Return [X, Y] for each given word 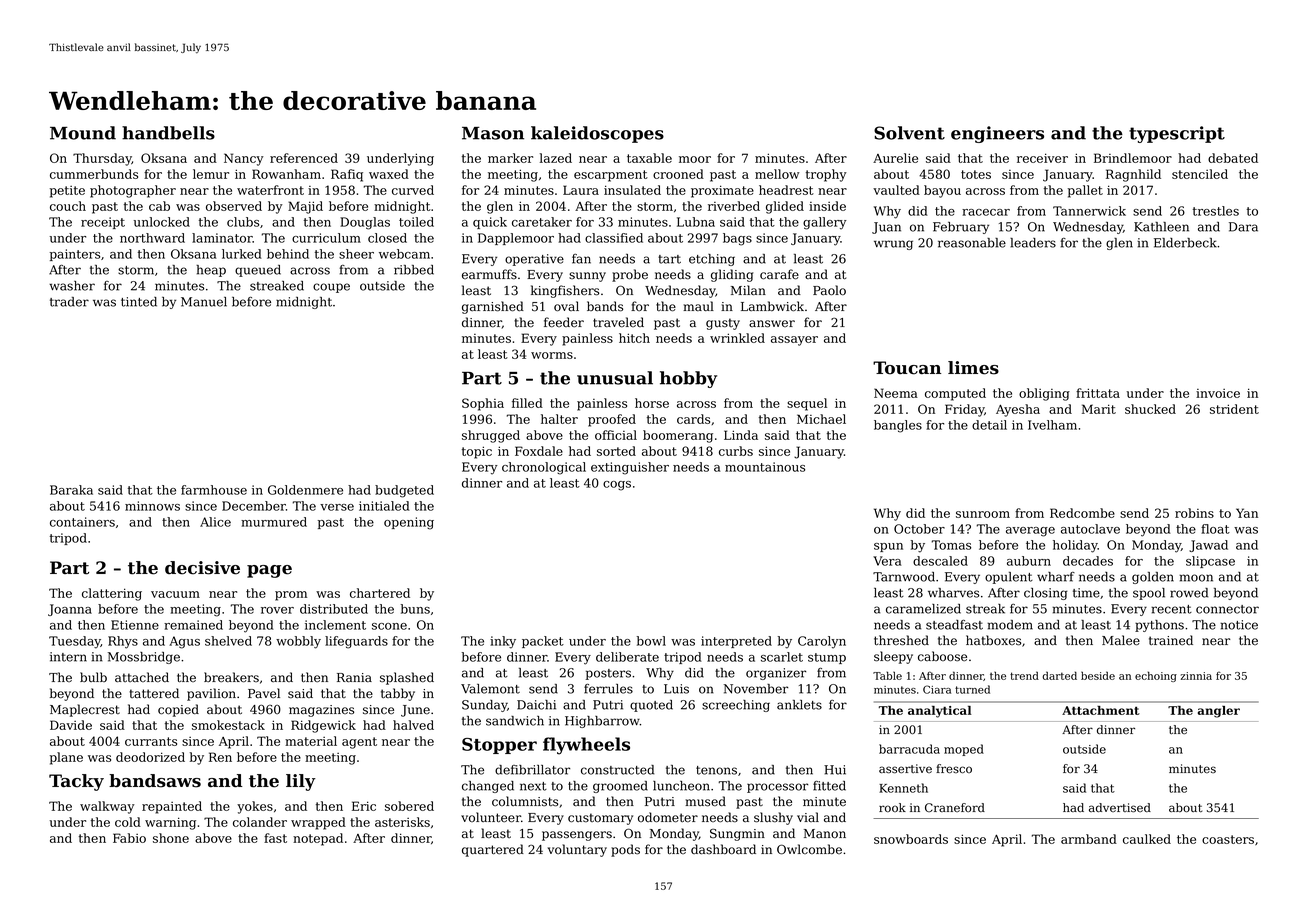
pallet [1085, 191]
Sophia [483, 404]
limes [973, 368]
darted [1060, 675]
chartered [380, 593]
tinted [139, 302]
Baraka [71, 490]
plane [66, 758]
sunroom [983, 514]
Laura [581, 190]
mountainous [765, 467]
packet [543, 642]
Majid [305, 207]
